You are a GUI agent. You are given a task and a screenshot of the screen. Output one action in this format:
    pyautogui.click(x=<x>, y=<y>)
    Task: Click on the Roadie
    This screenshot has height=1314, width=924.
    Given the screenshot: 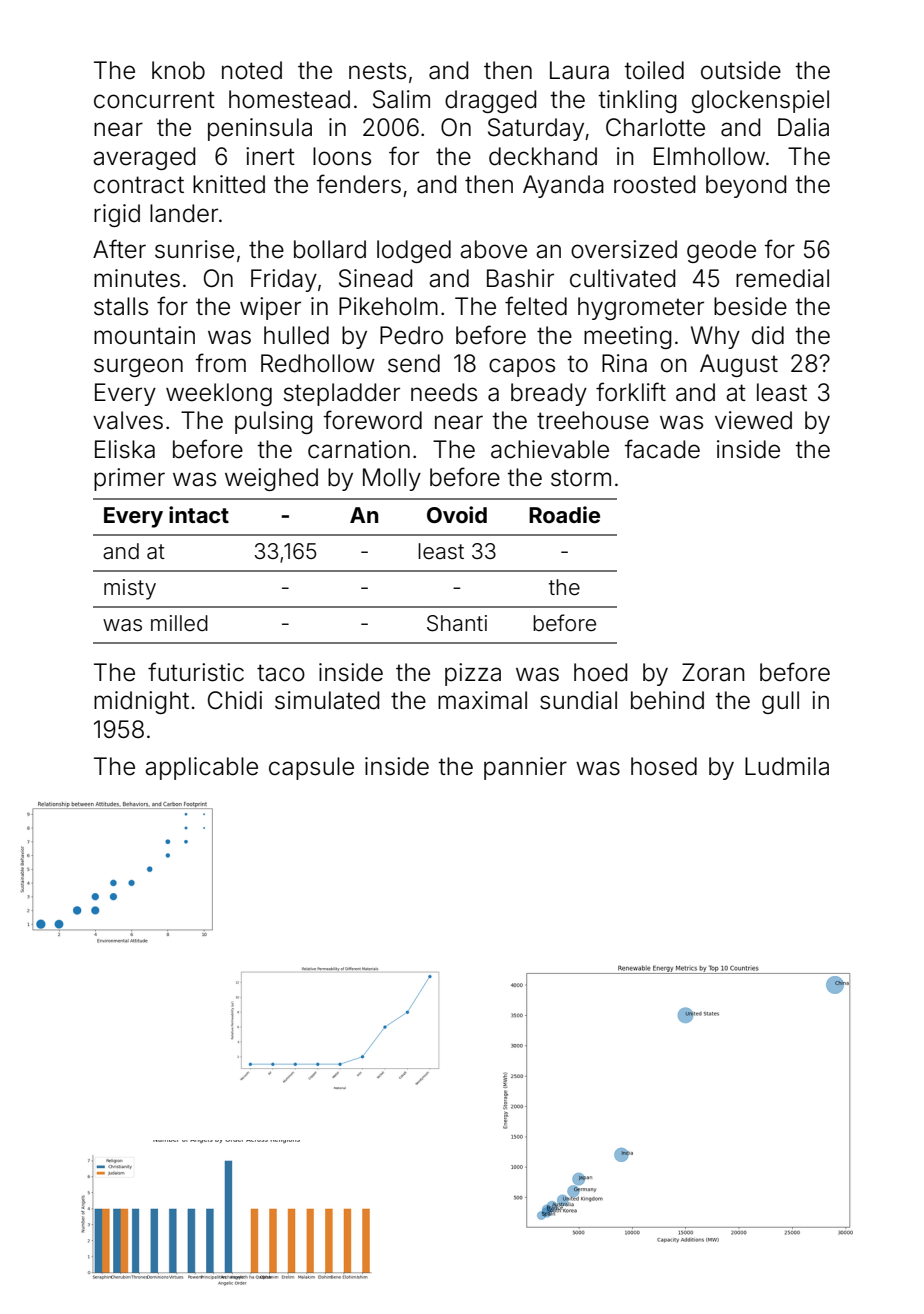 What is the action you would take?
    pyautogui.click(x=564, y=514)
